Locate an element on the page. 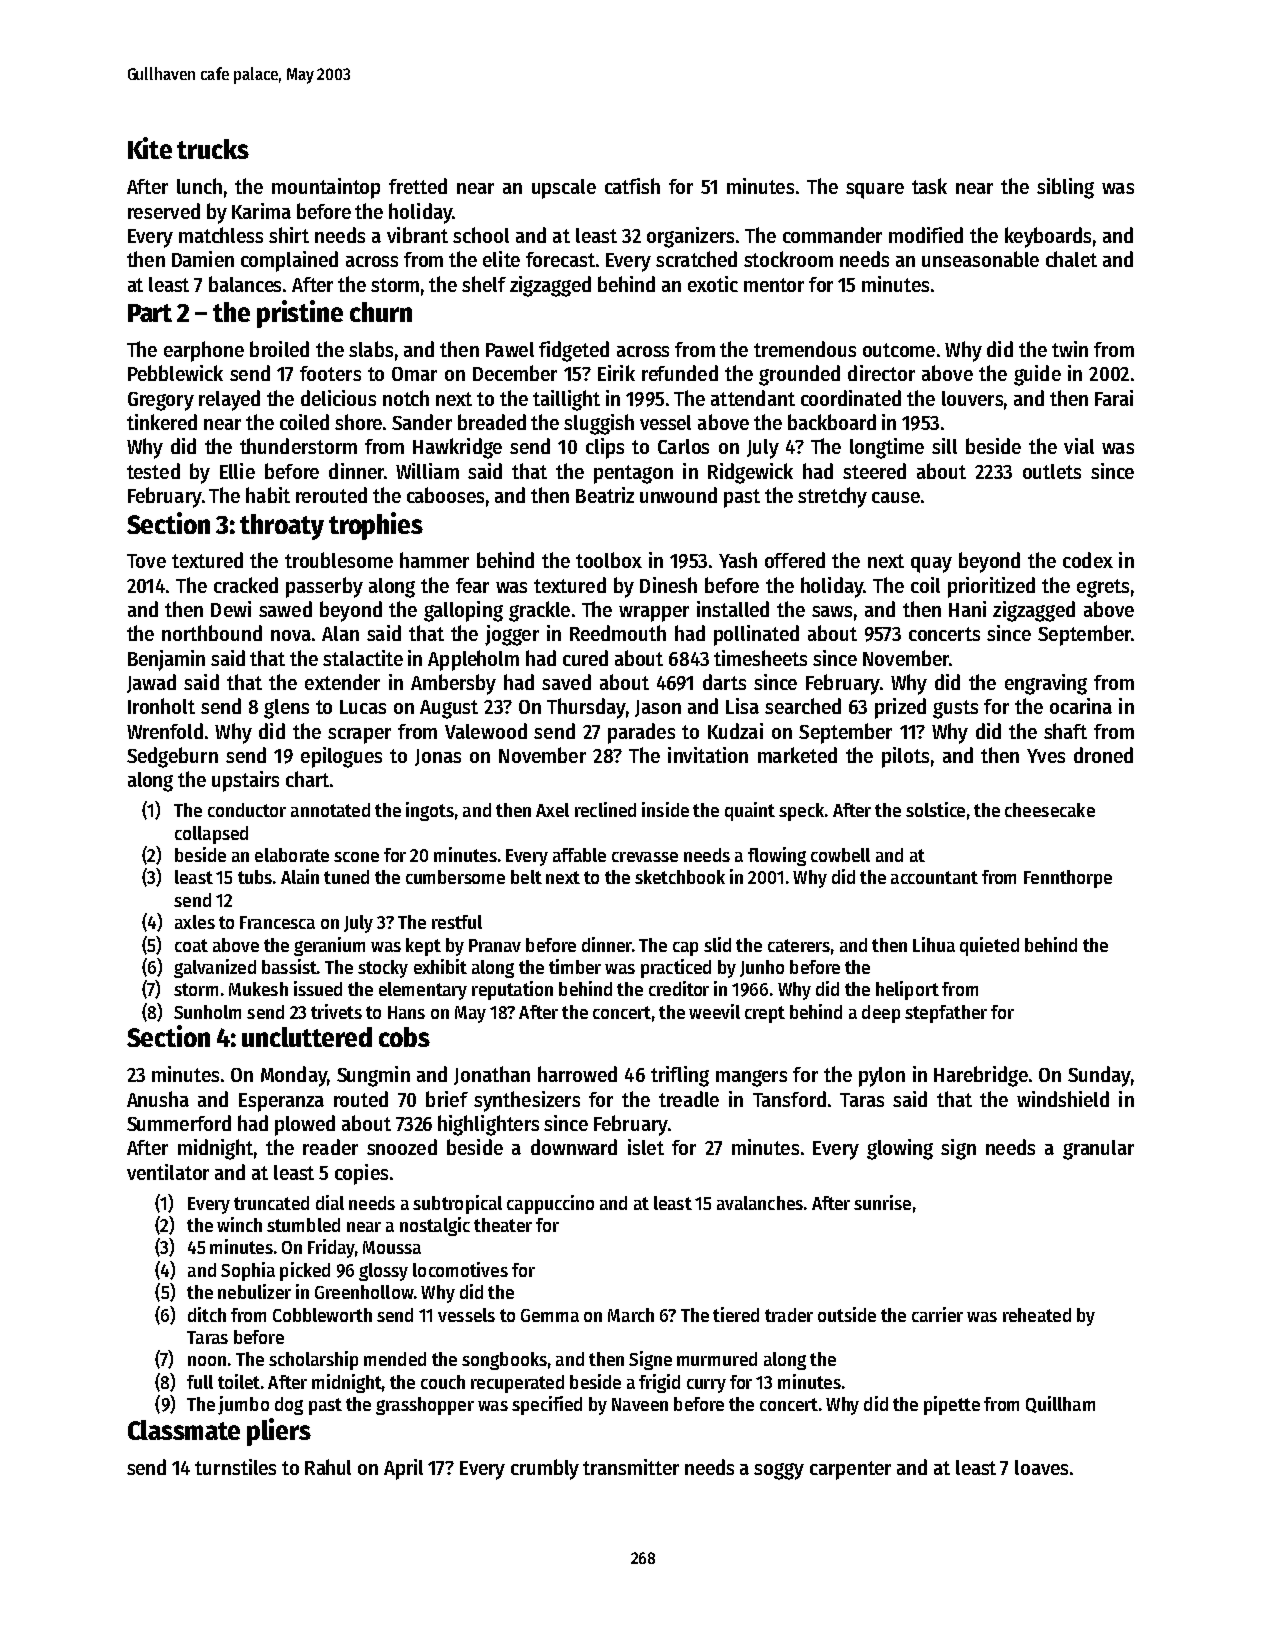 This page has height=1632, width=1261. turnstiles is located at coordinates (235, 1467).
